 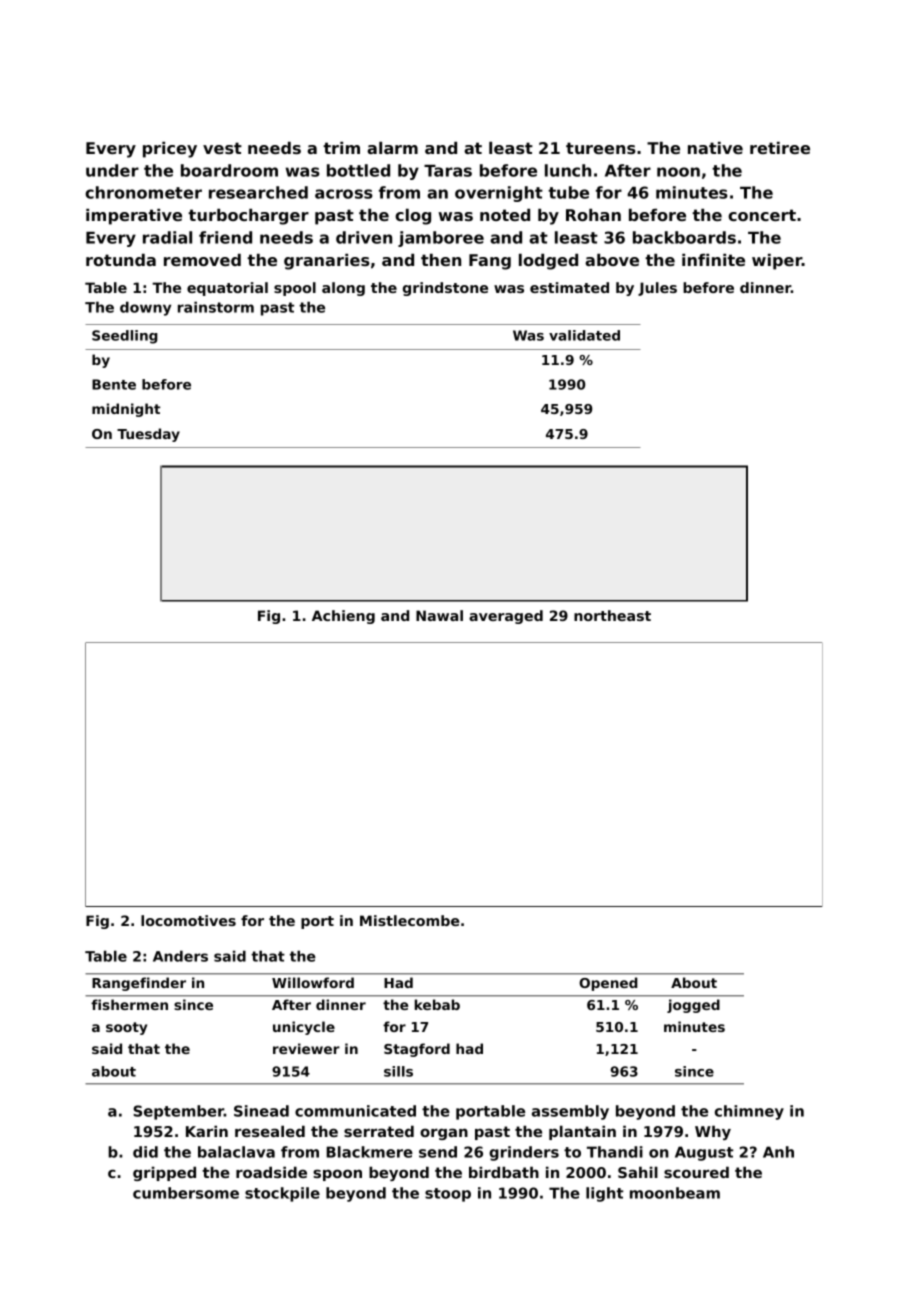 What do you see at coordinates (777, 262) in the screenshot?
I see `wiper` at bounding box center [777, 262].
